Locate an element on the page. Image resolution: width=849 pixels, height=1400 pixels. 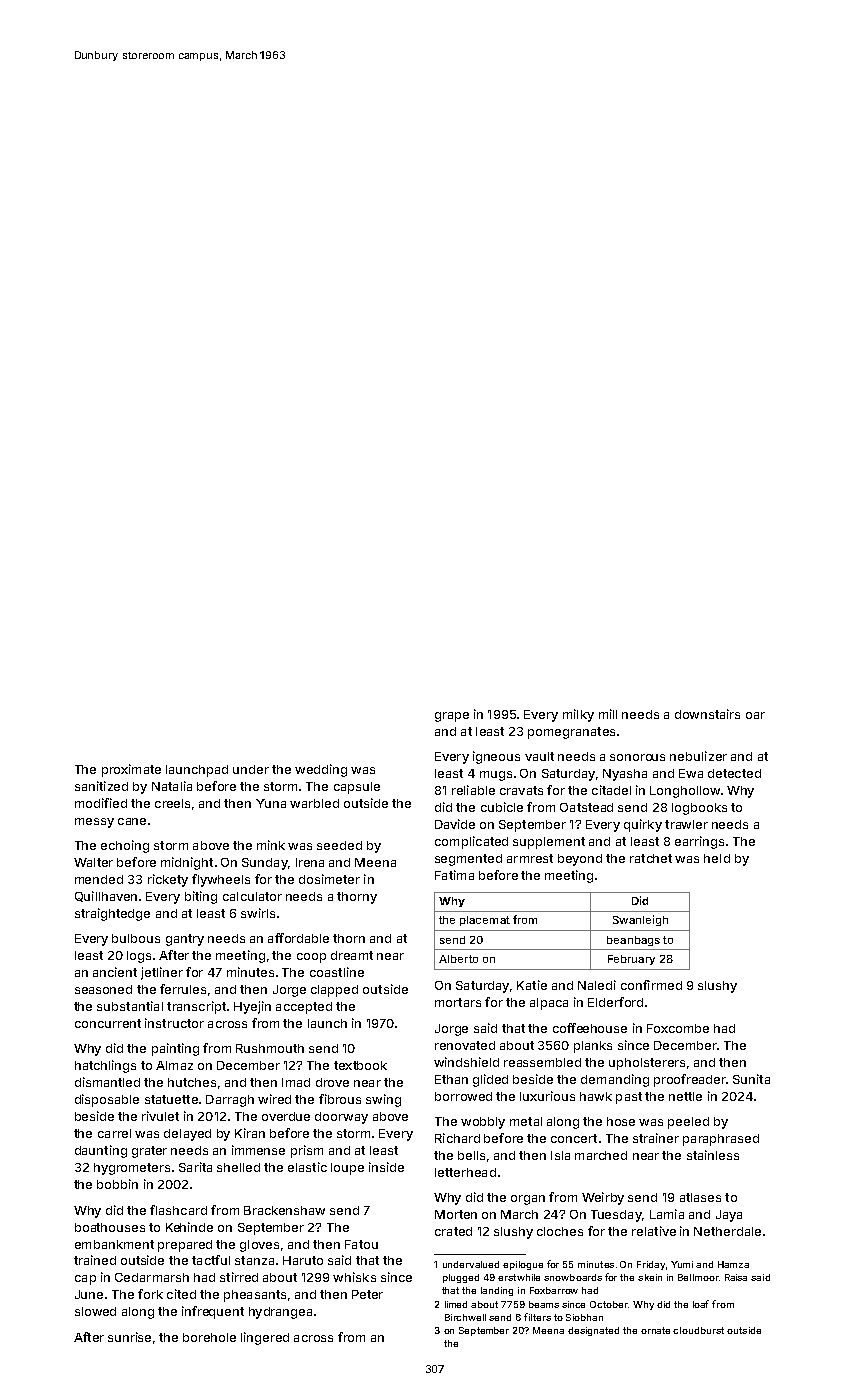
statuette is located at coordinates (171, 1099).
